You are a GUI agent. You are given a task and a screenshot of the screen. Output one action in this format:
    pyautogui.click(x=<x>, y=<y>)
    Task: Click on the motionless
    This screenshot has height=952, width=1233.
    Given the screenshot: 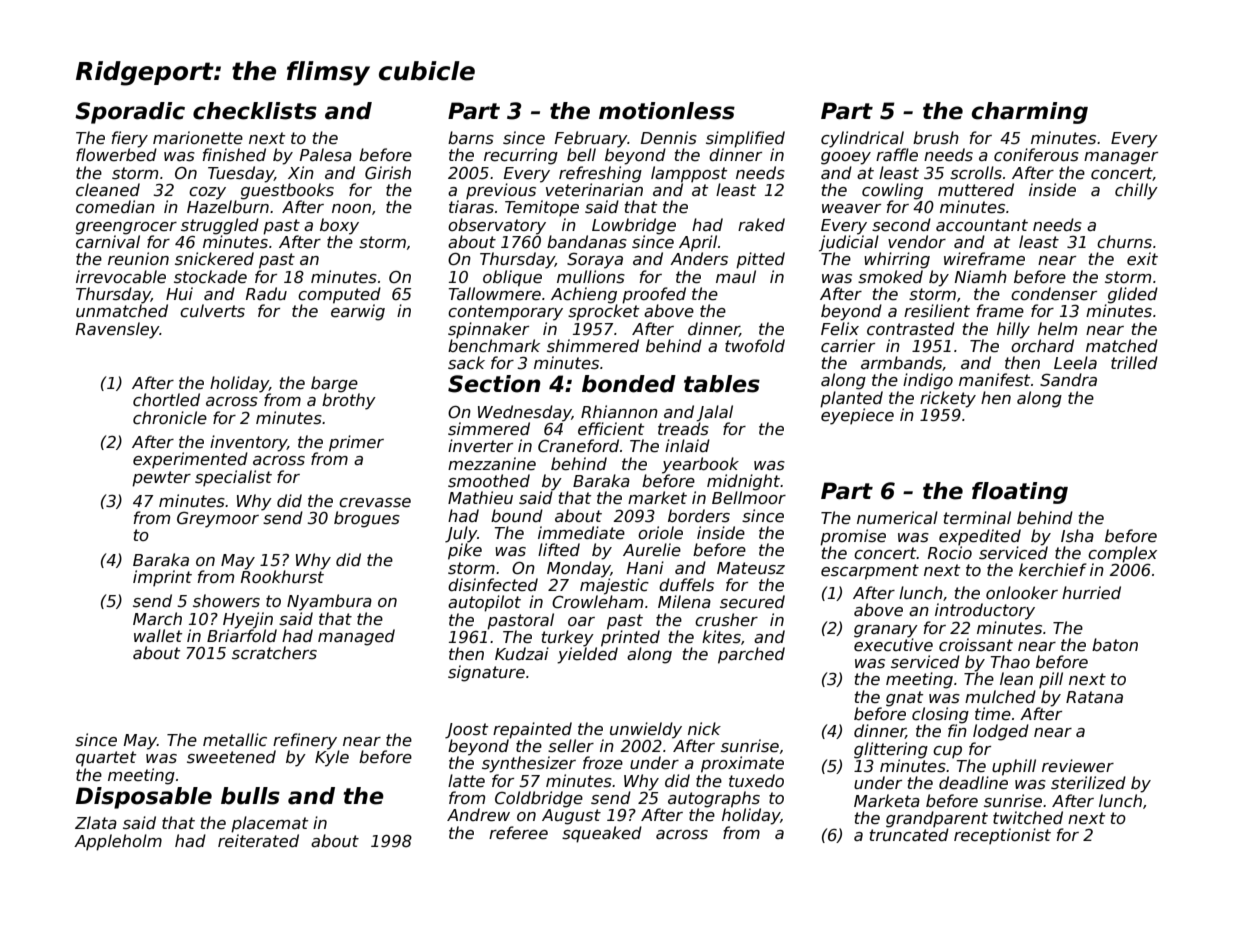 What is the action you would take?
    pyautogui.click(x=667, y=111)
